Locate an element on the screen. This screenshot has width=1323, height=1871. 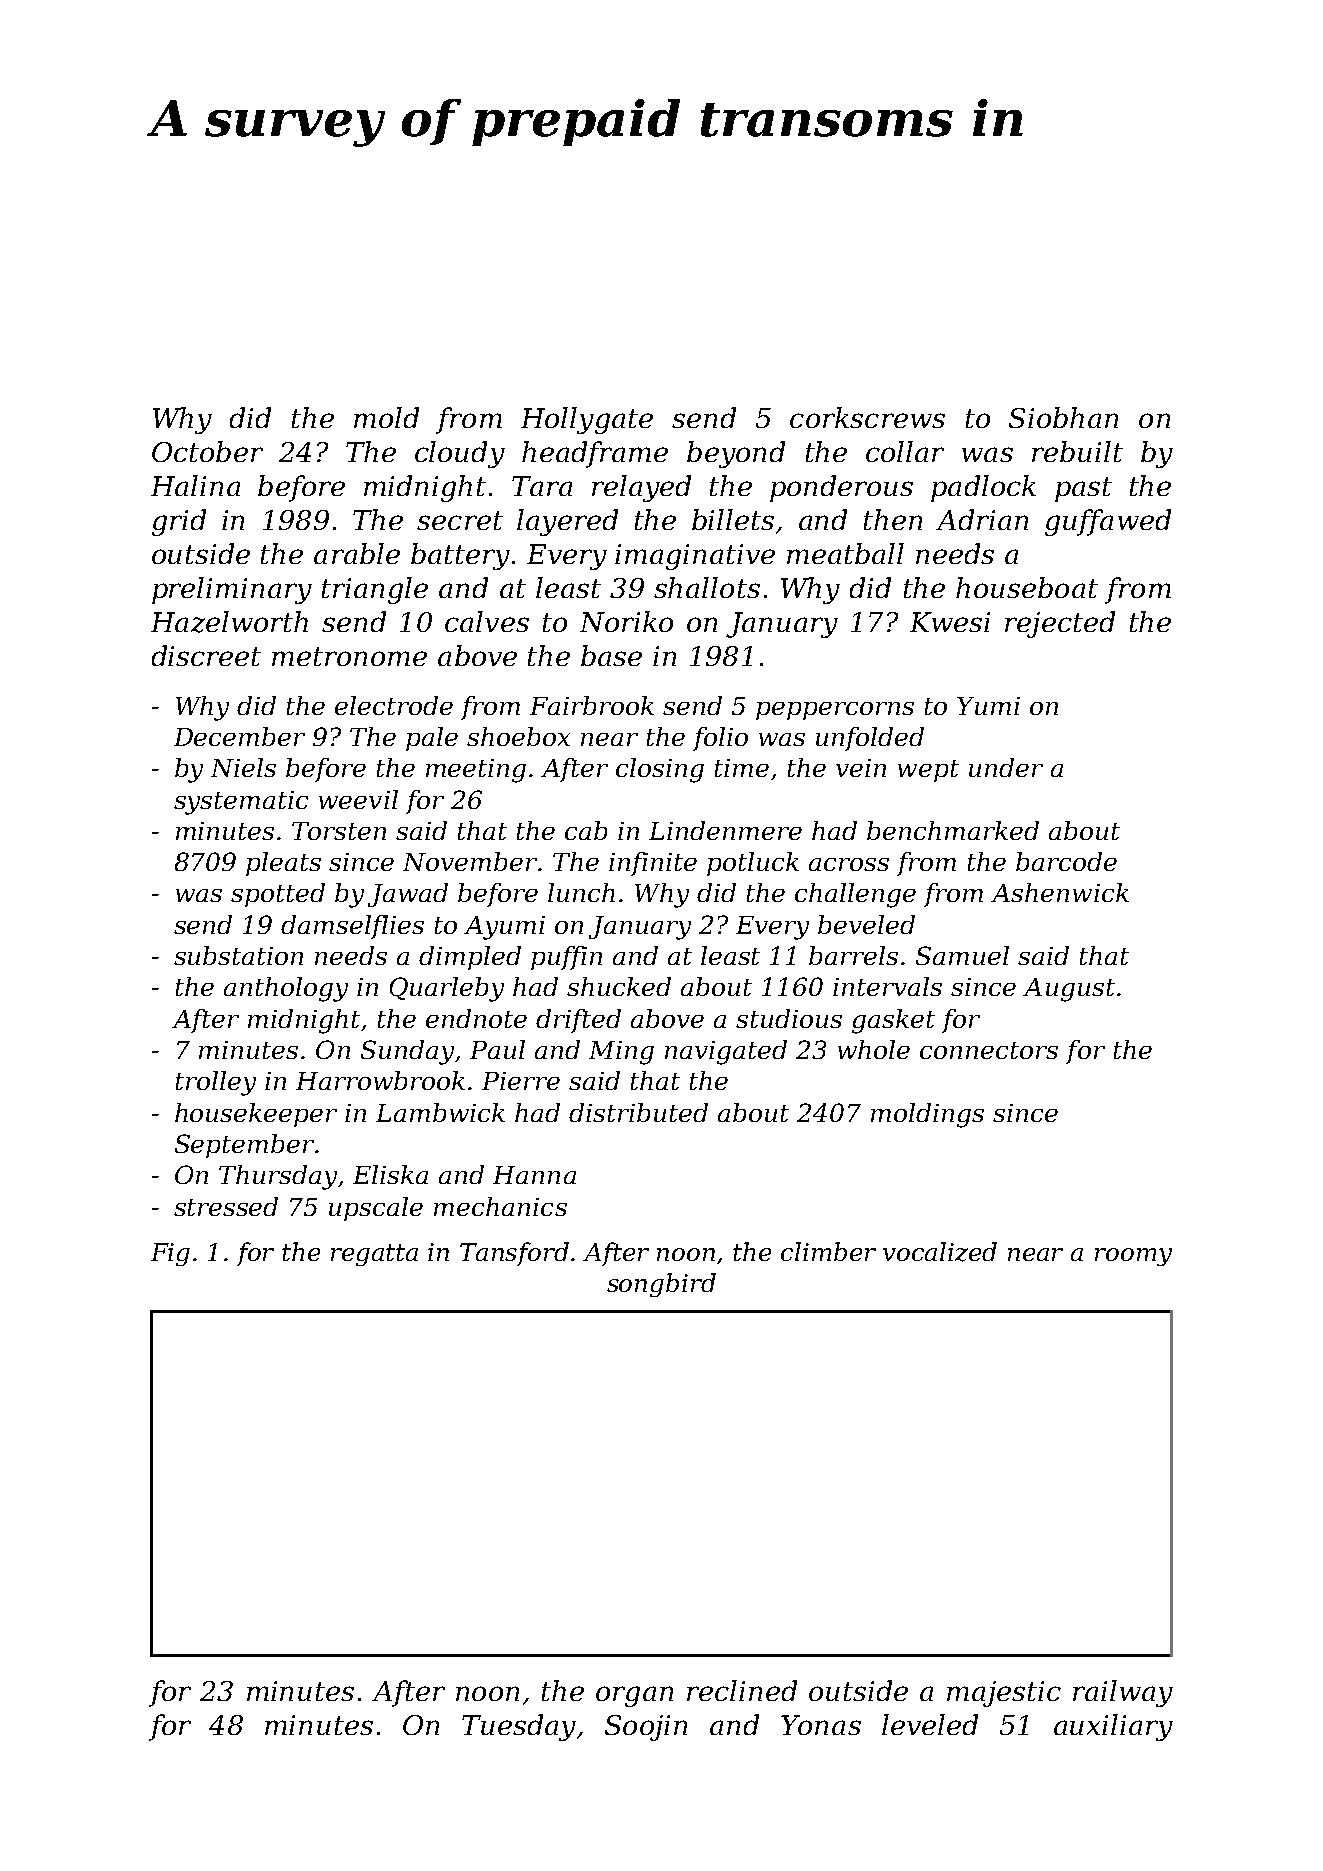
across is located at coordinates (849, 864).
